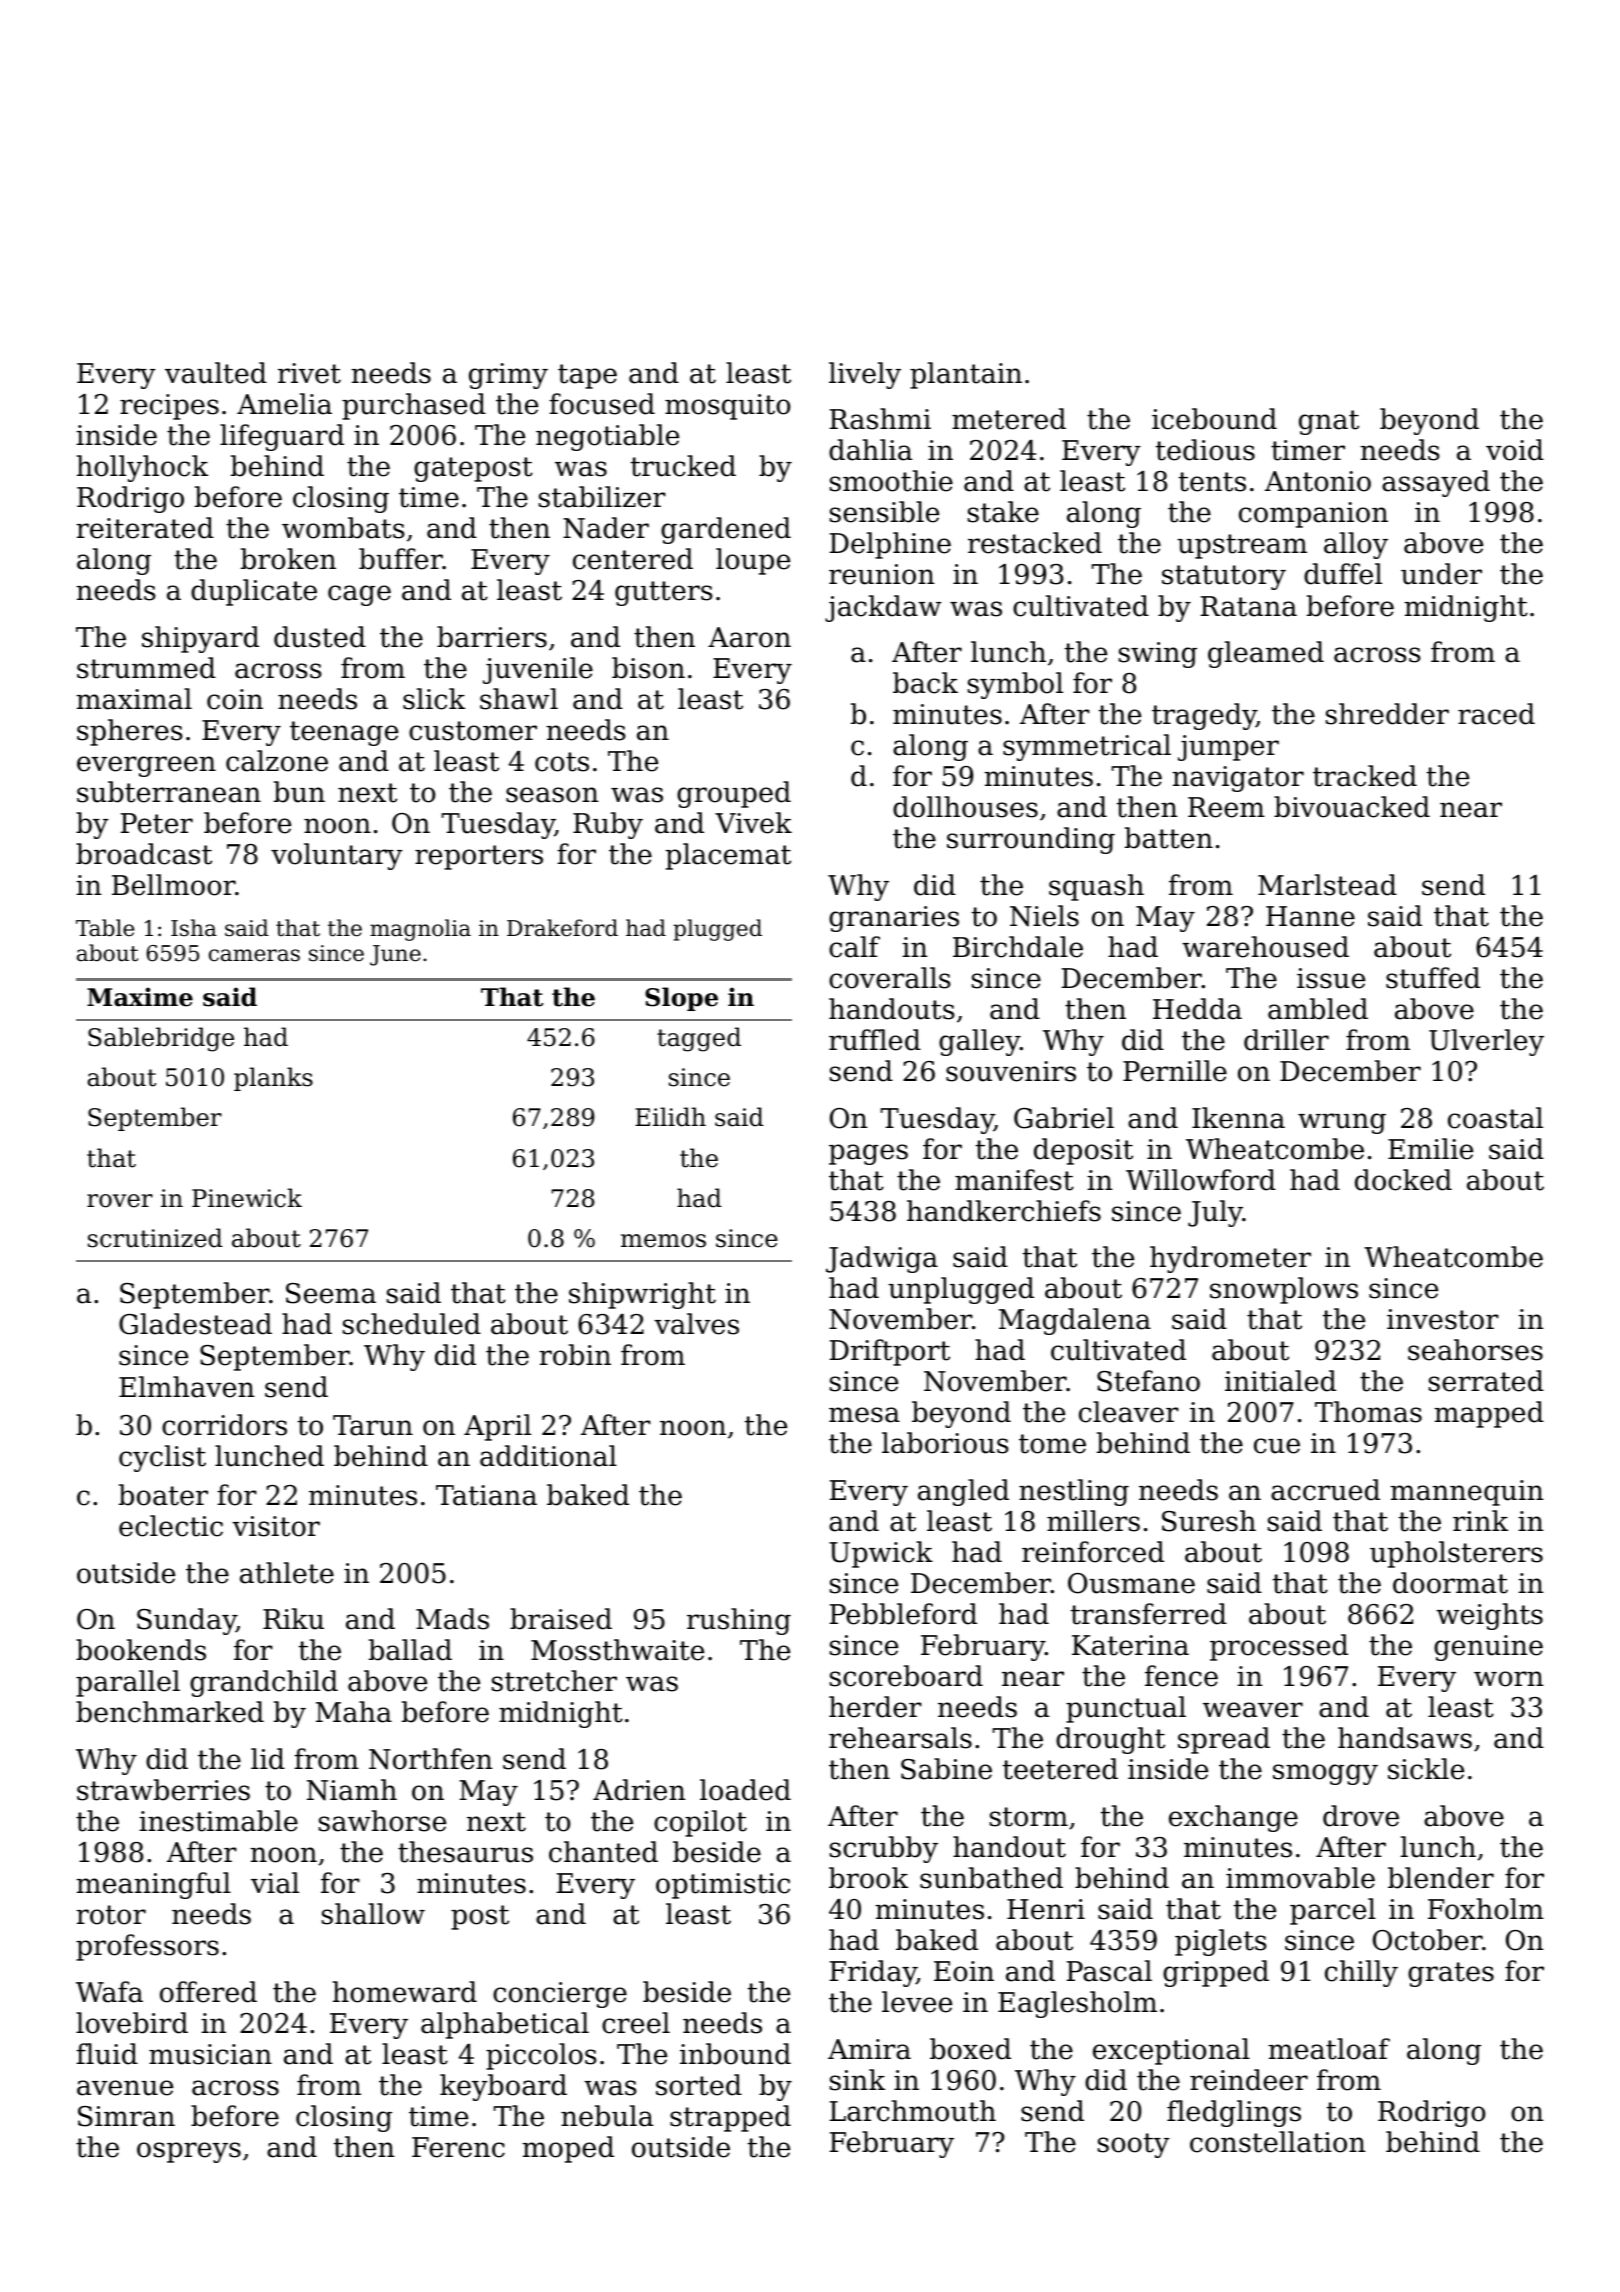  I want to click on Pernille, so click(1175, 1071).
